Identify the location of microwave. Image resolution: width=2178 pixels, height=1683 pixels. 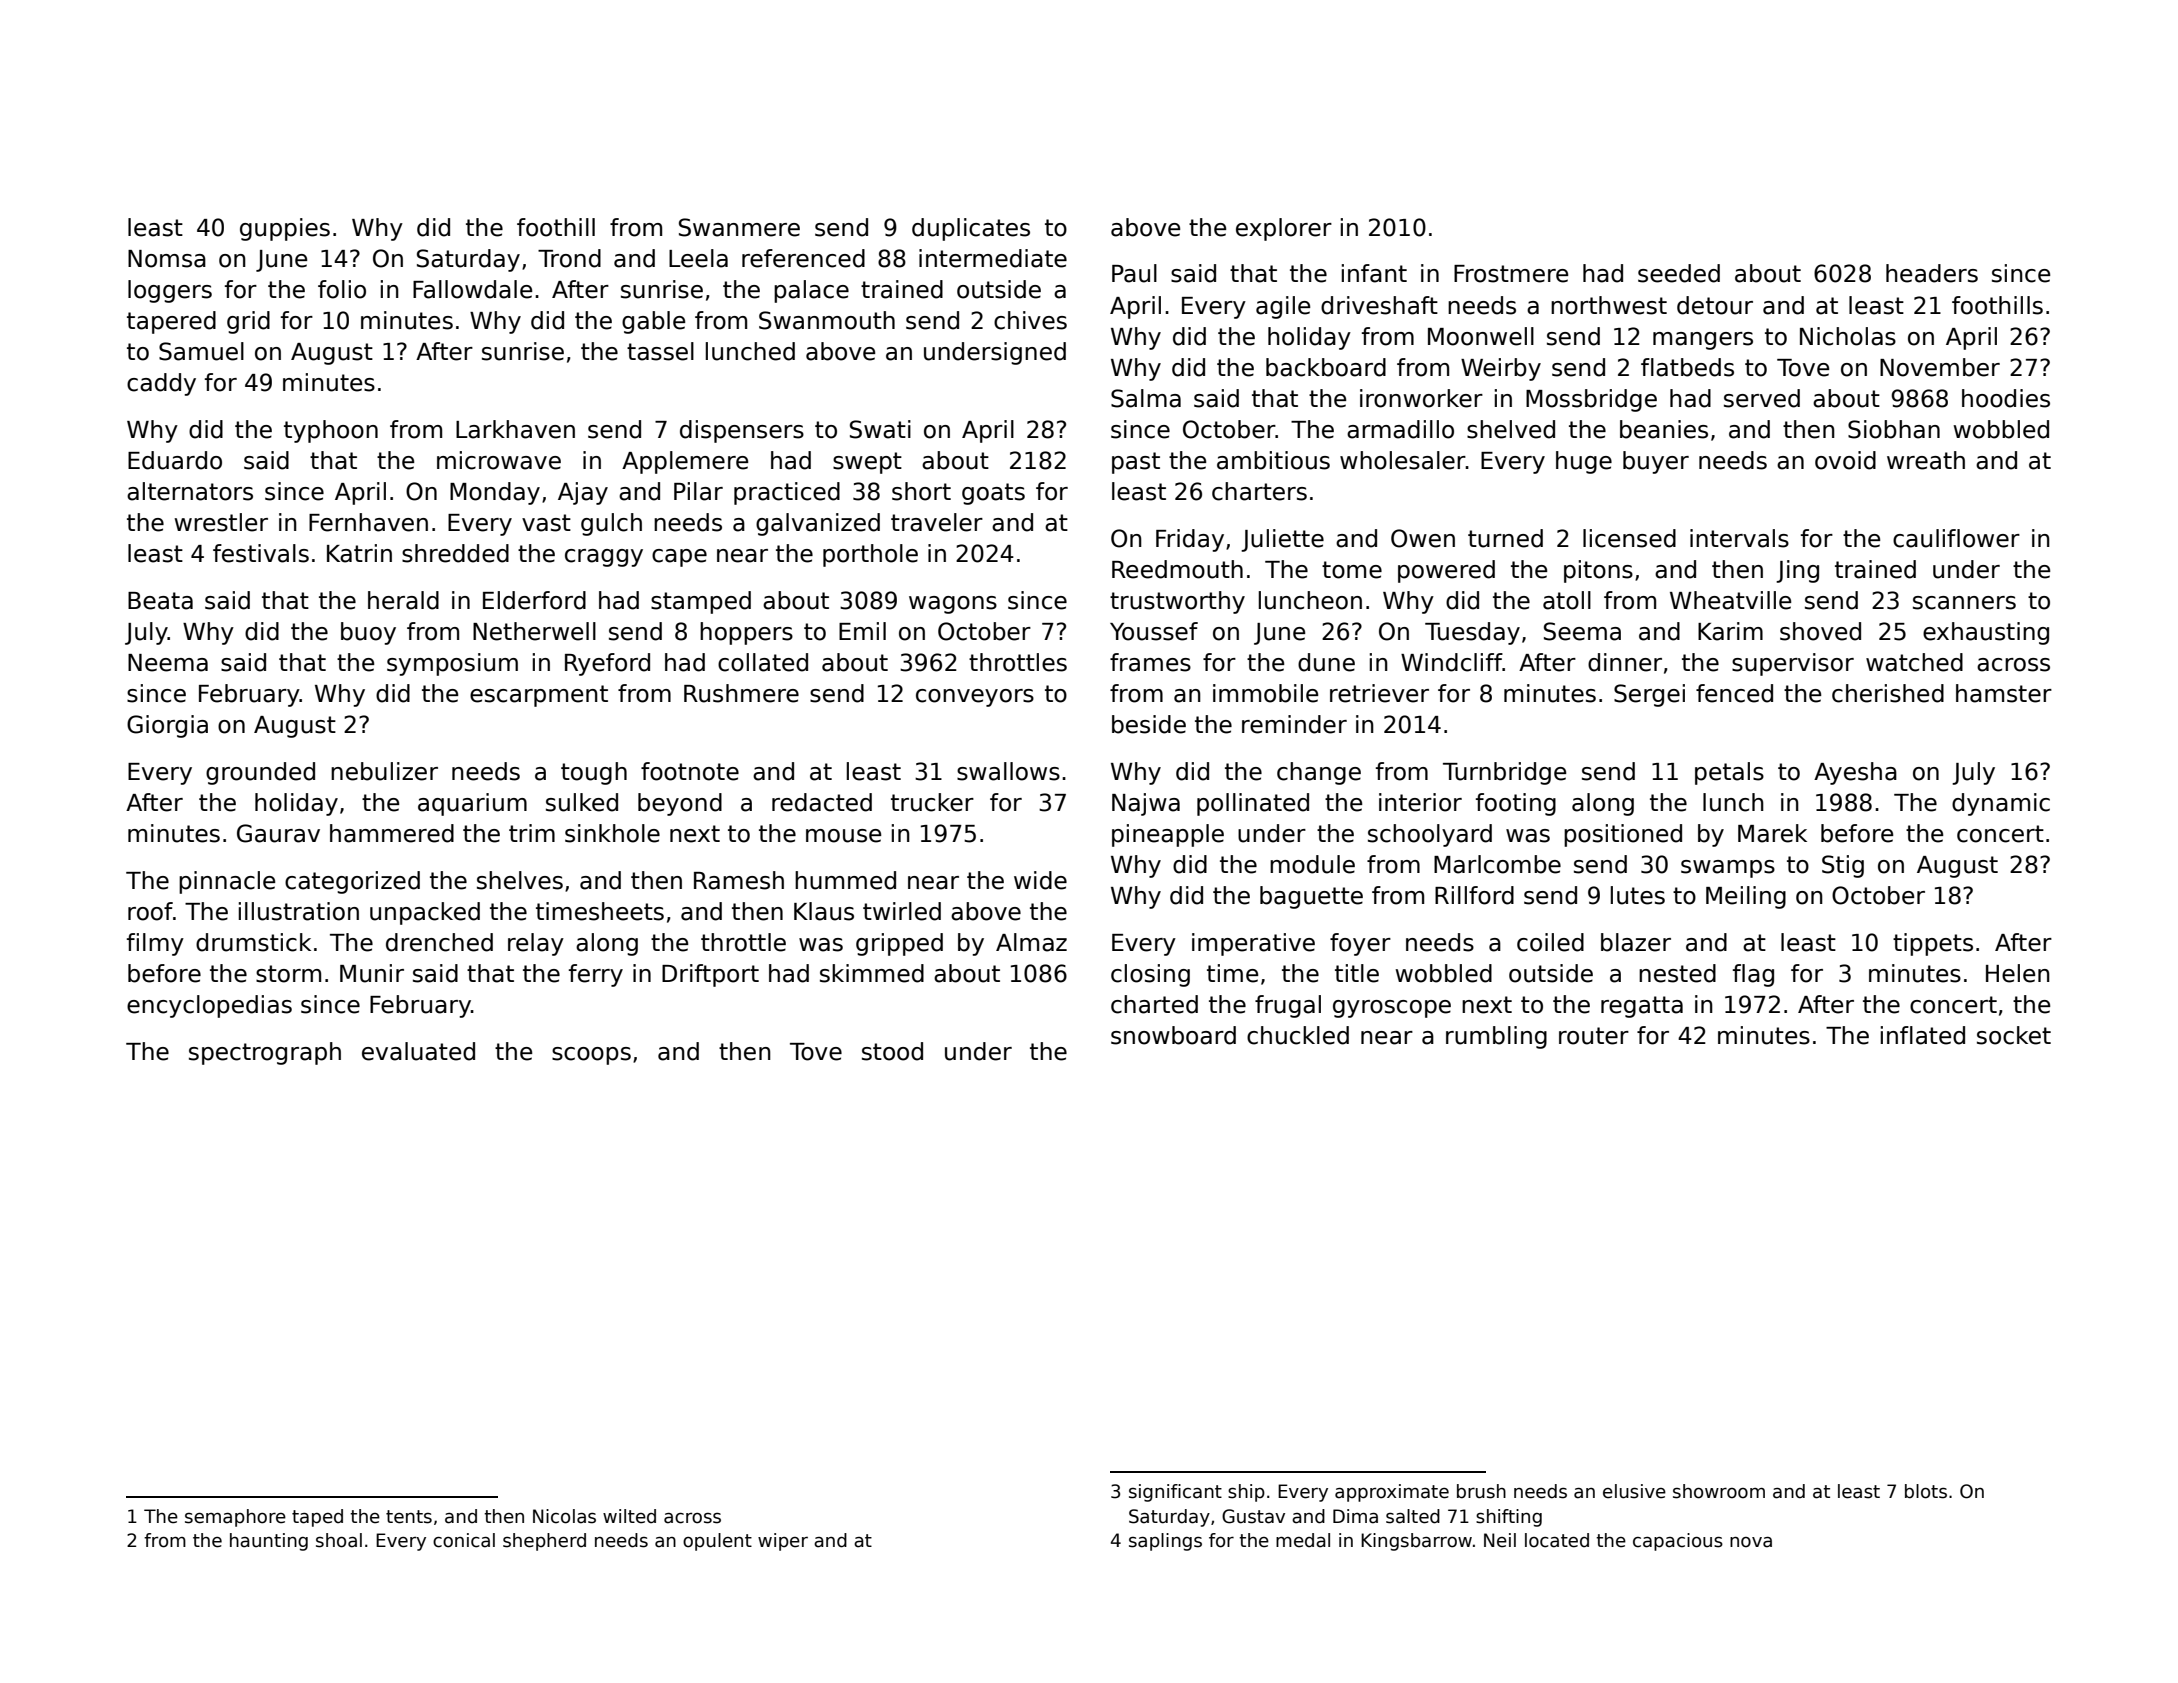
(499, 460).
